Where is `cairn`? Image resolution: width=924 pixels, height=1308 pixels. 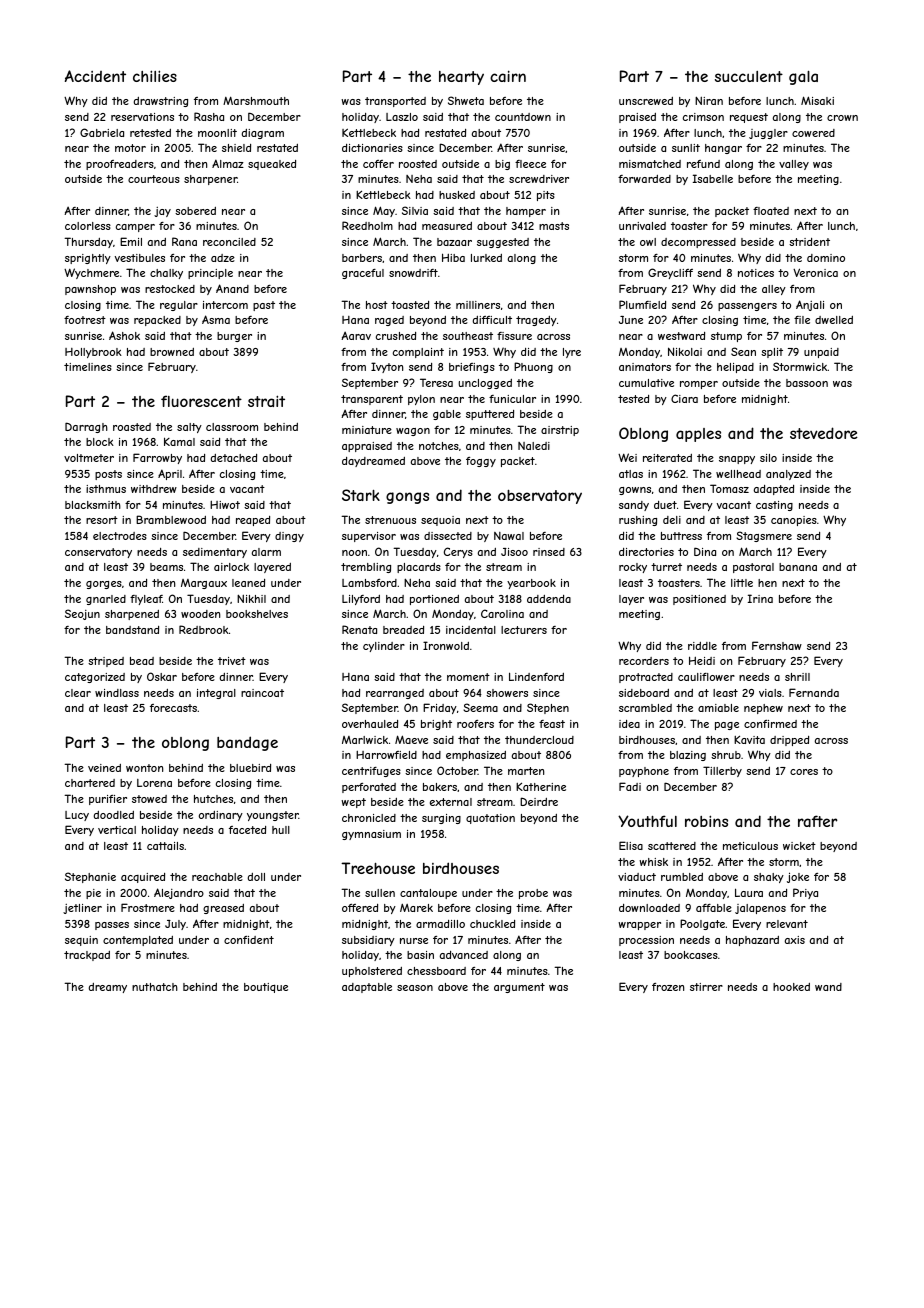
cairn is located at coordinates (508, 76).
